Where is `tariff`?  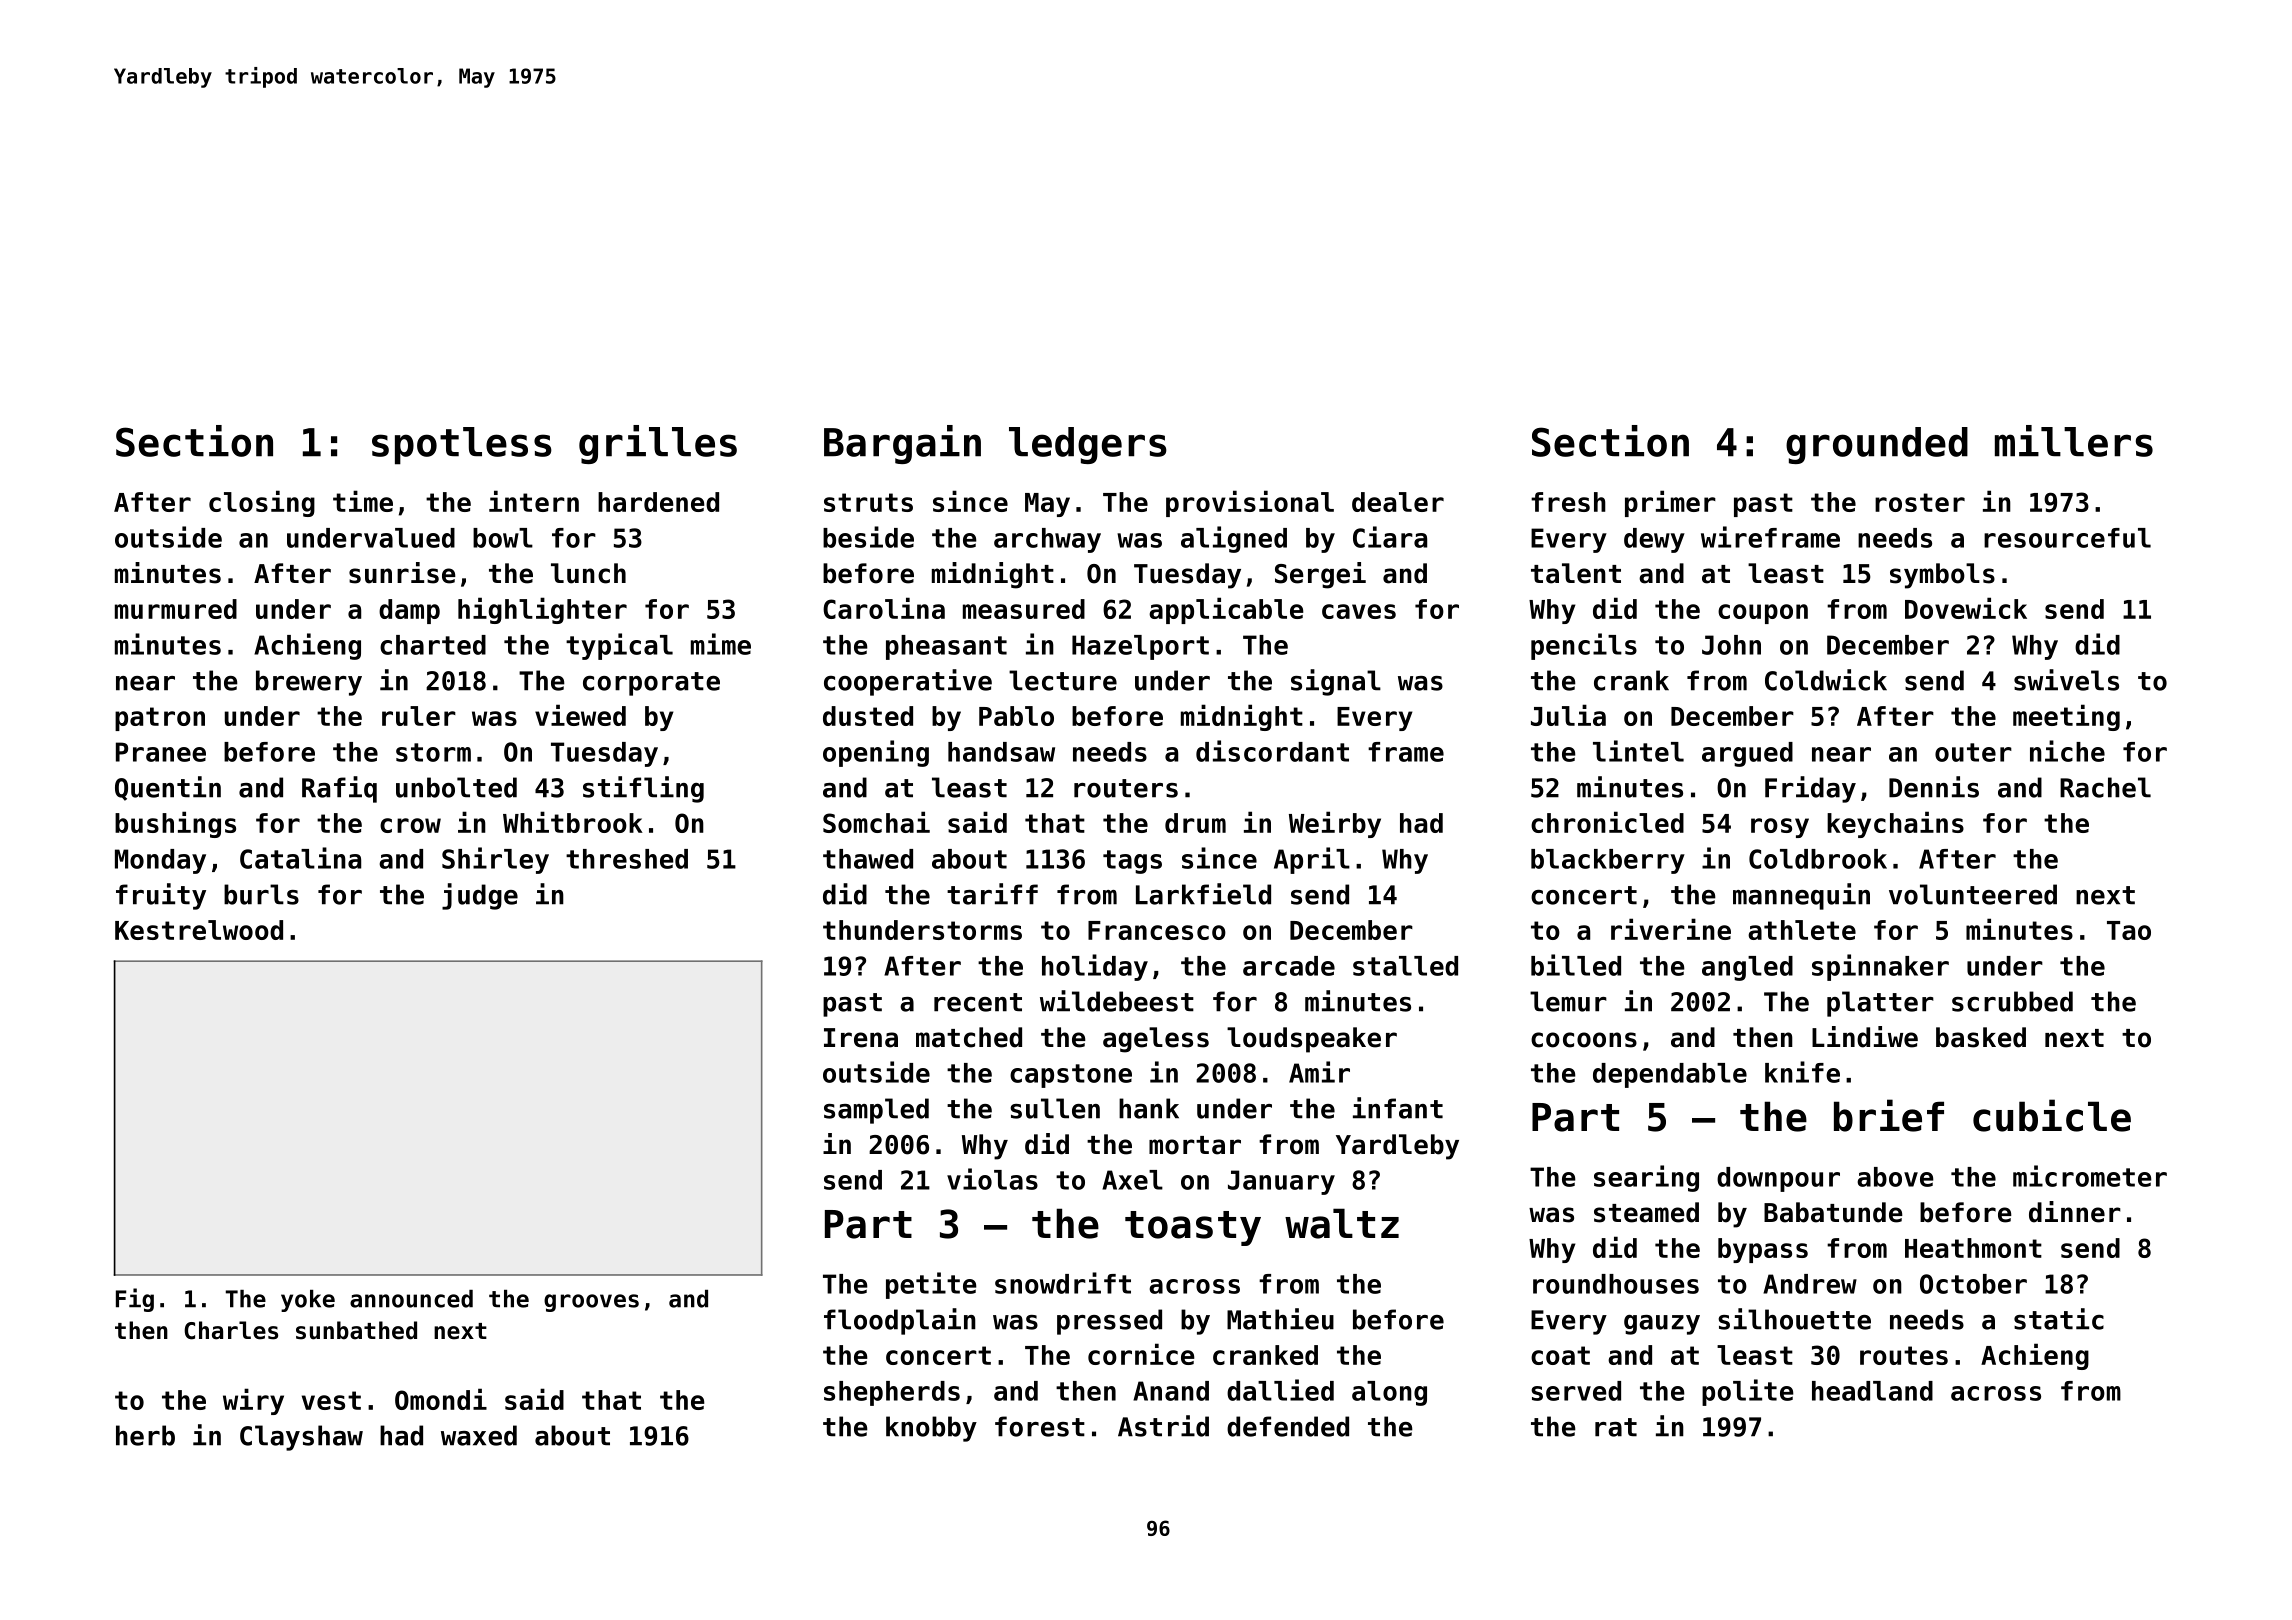
tariff is located at coordinates (992, 894).
